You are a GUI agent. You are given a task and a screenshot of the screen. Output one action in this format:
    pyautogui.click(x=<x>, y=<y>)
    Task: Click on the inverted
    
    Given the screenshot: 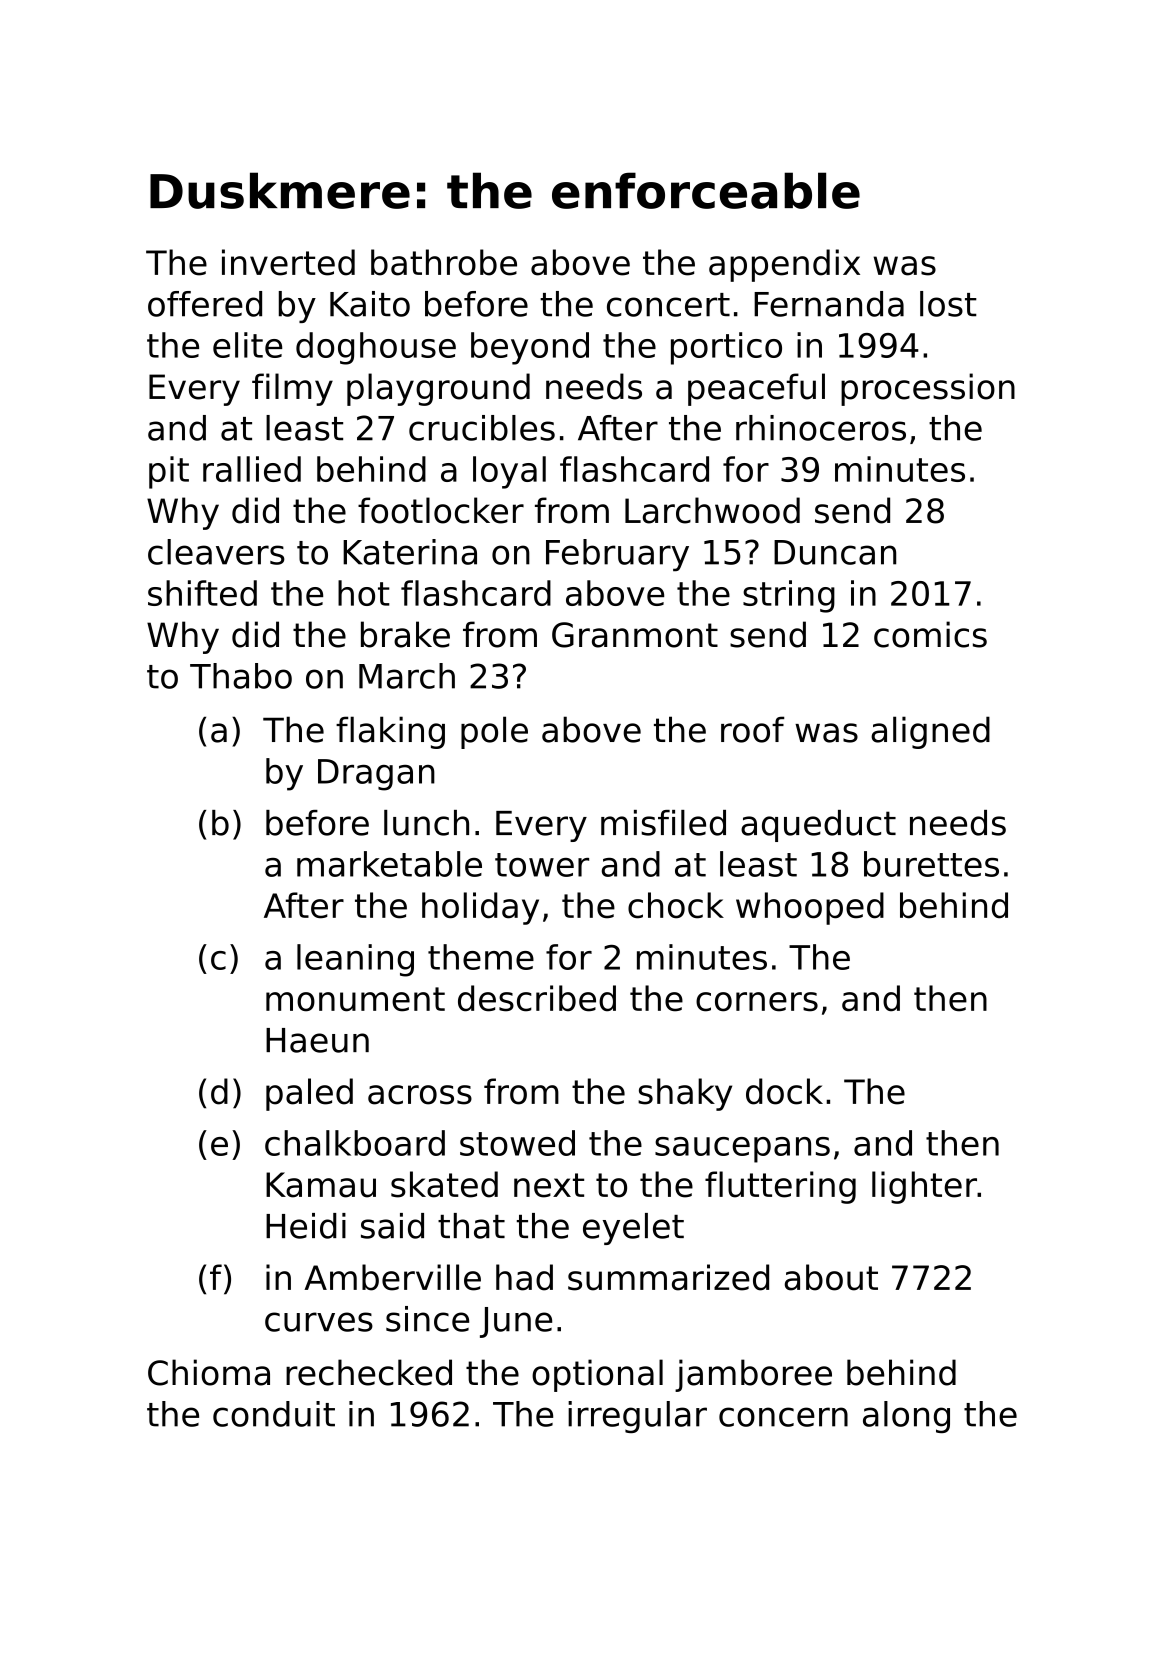 What is the action you would take?
    pyautogui.click(x=288, y=262)
